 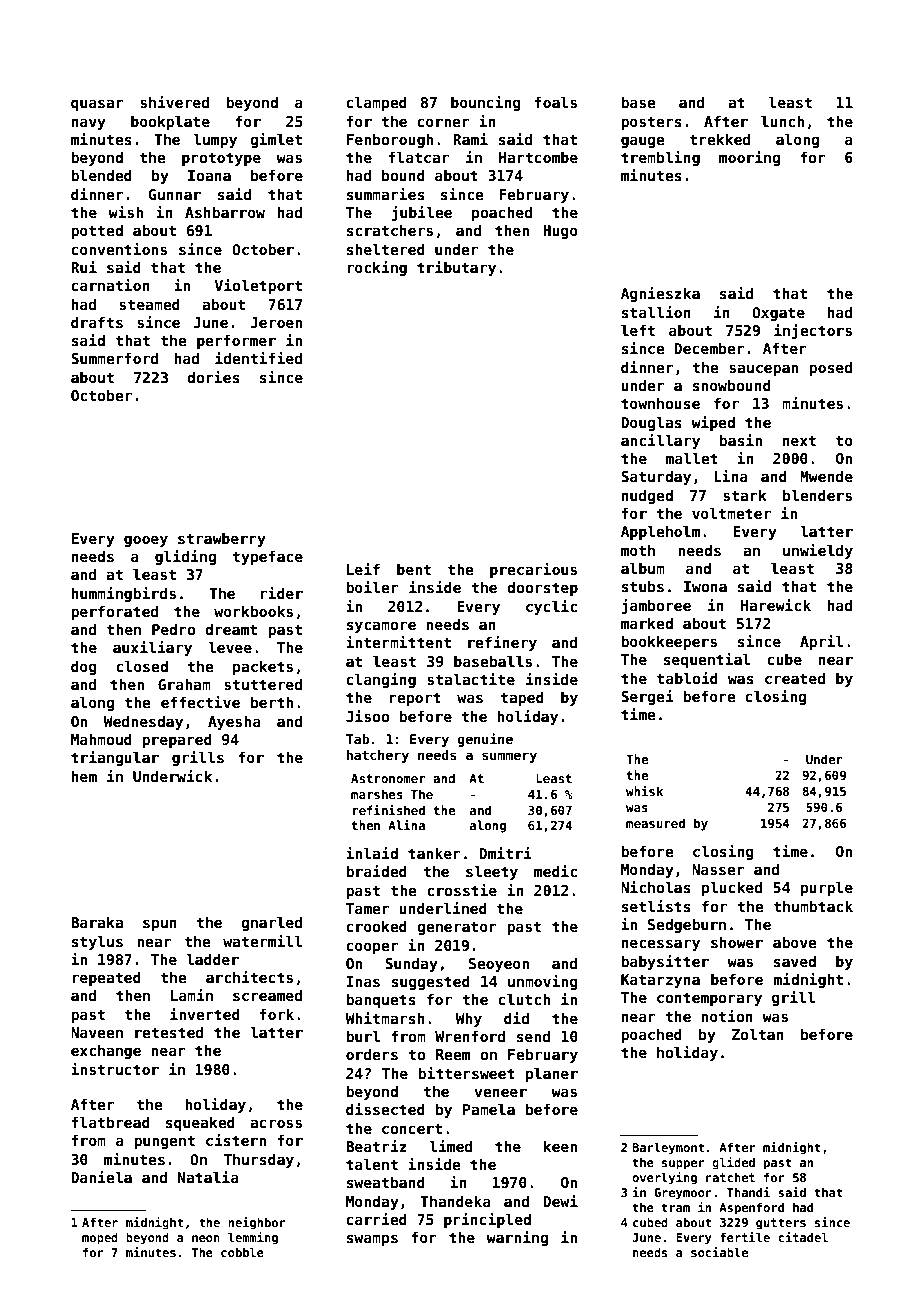 What do you see at coordinates (97, 105) in the document?
I see `quasar` at bounding box center [97, 105].
